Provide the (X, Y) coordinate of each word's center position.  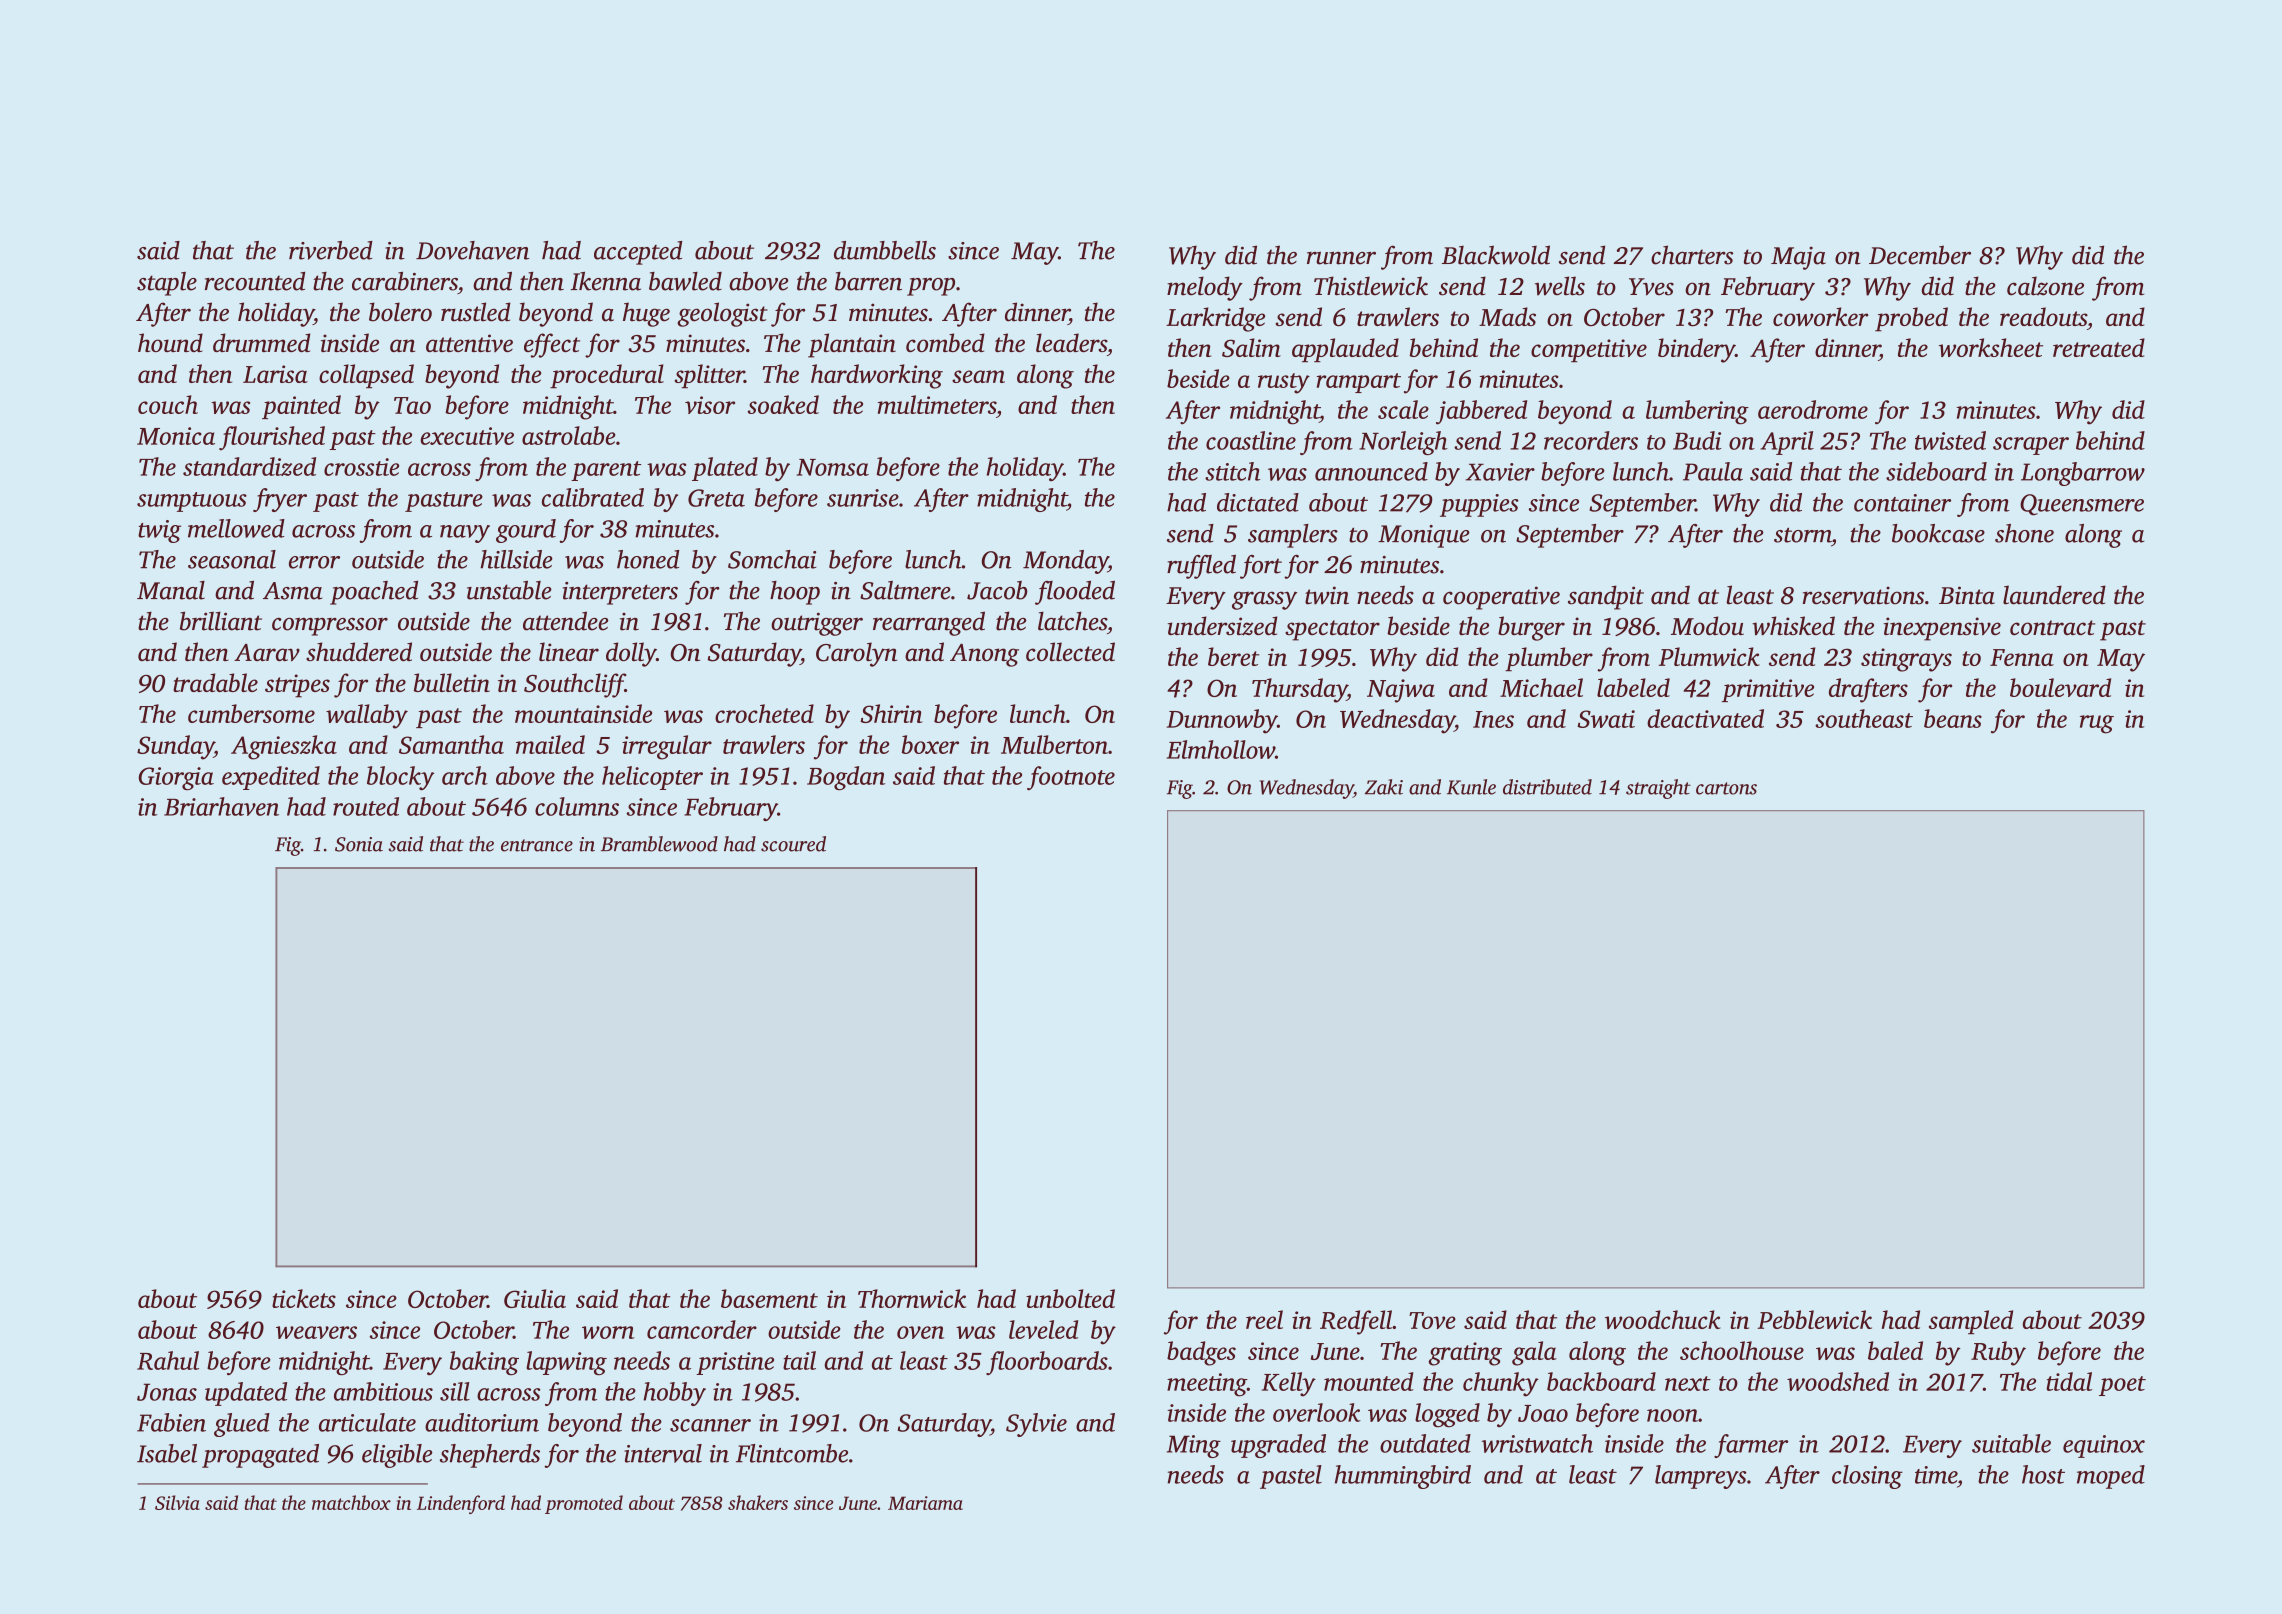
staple (167, 284)
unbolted (1070, 1298)
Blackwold (1496, 255)
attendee (565, 621)
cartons (1726, 788)
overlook (1317, 1412)
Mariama (925, 1503)
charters (1692, 255)
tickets (304, 1298)
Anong (984, 655)
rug (2097, 724)
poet (2122, 1386)
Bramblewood (659, 844)
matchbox (351, 1502)
